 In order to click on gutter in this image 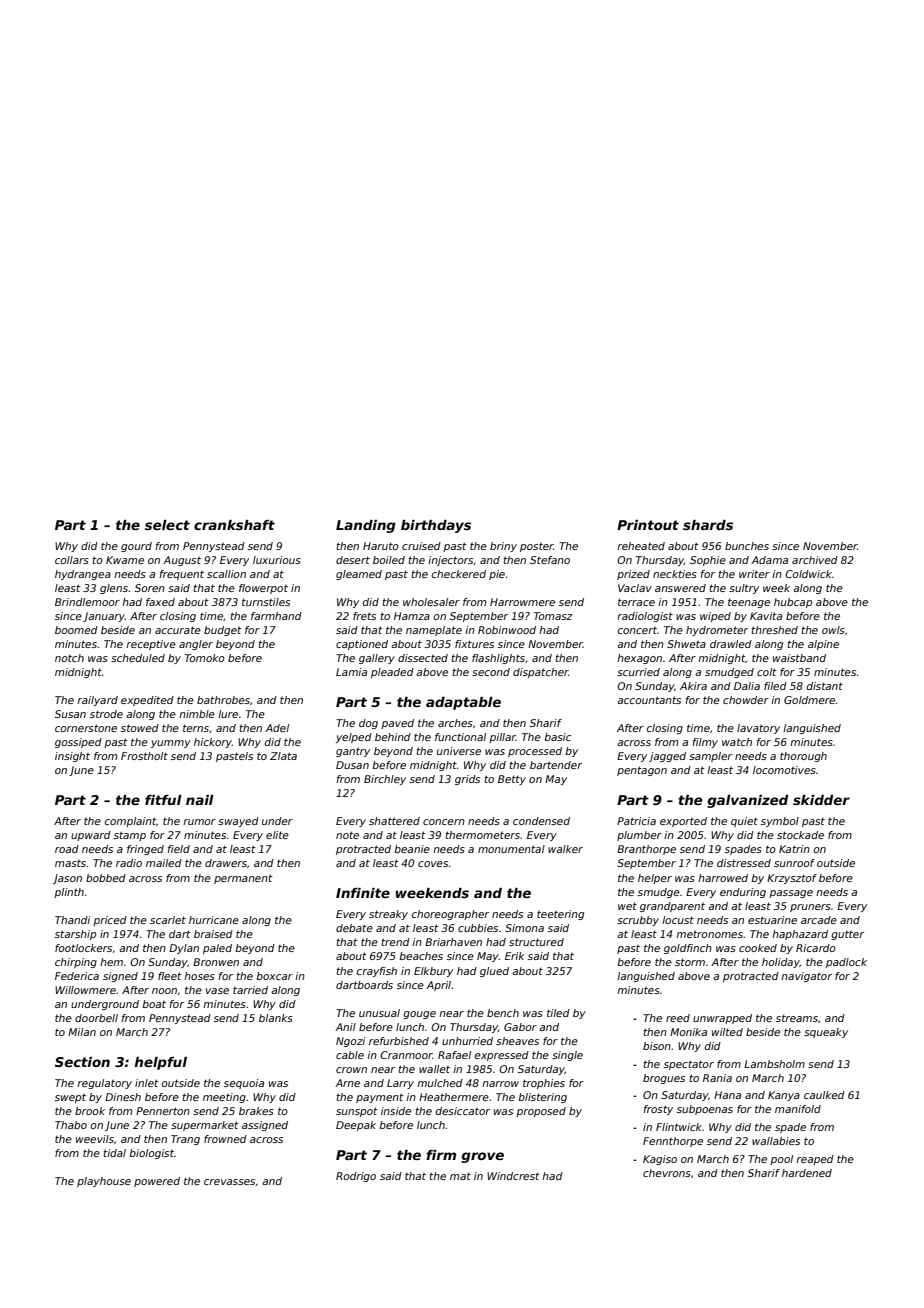, I will do `click(847, 935)`.
